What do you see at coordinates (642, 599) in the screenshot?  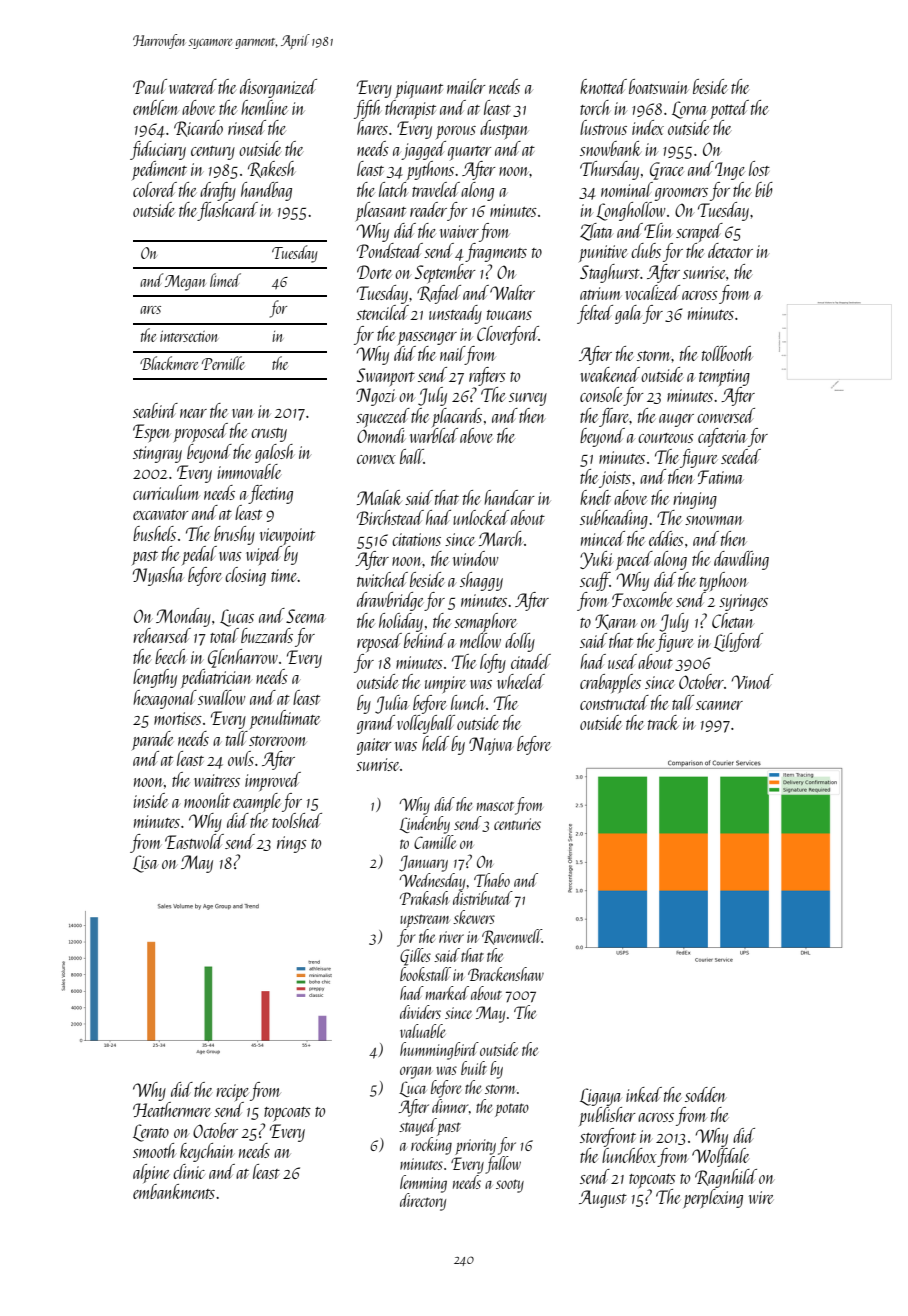 I see `Foxcombe` at bounding box center [642, 599].
